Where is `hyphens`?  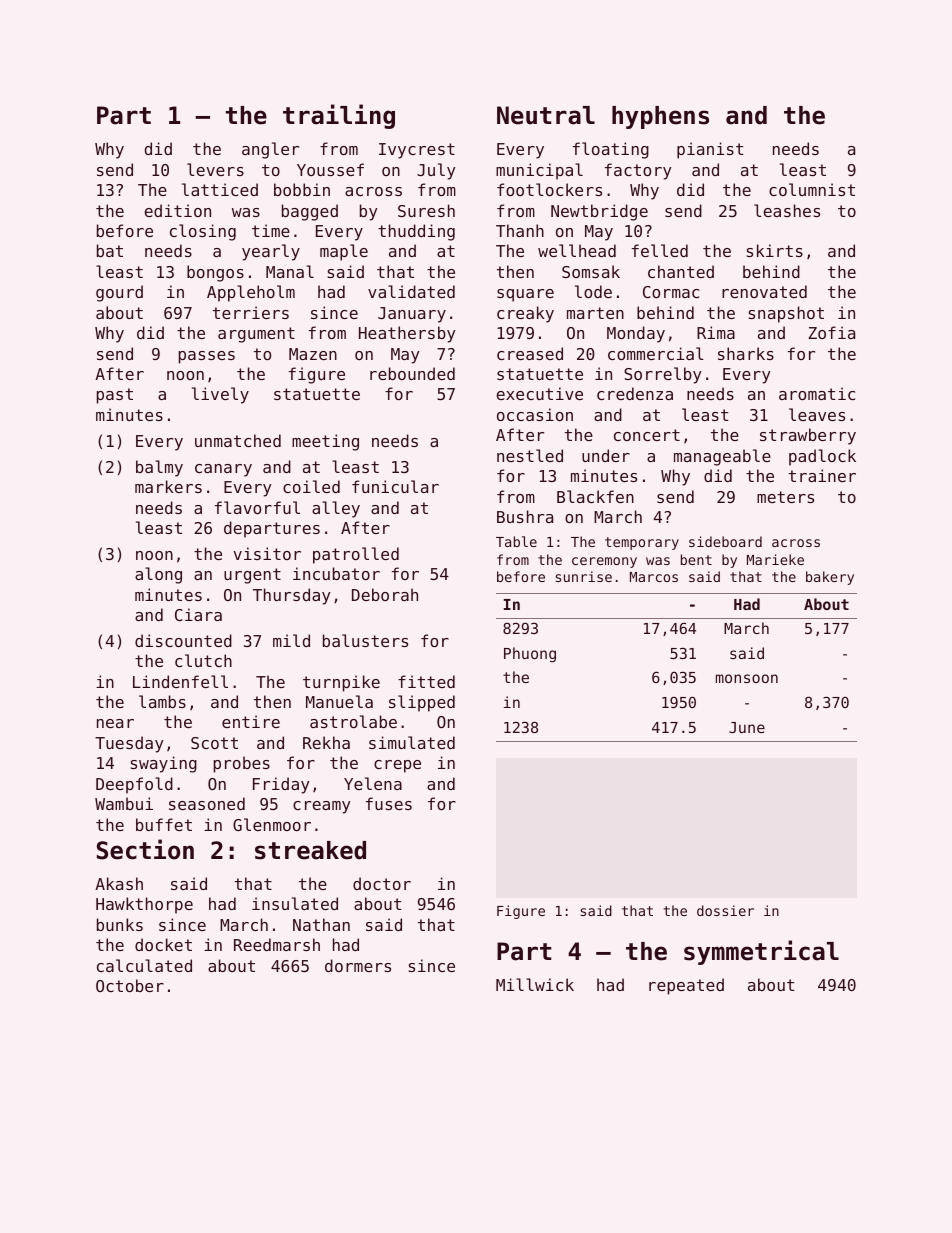
hyphens is located at coordinates (660, 117).
